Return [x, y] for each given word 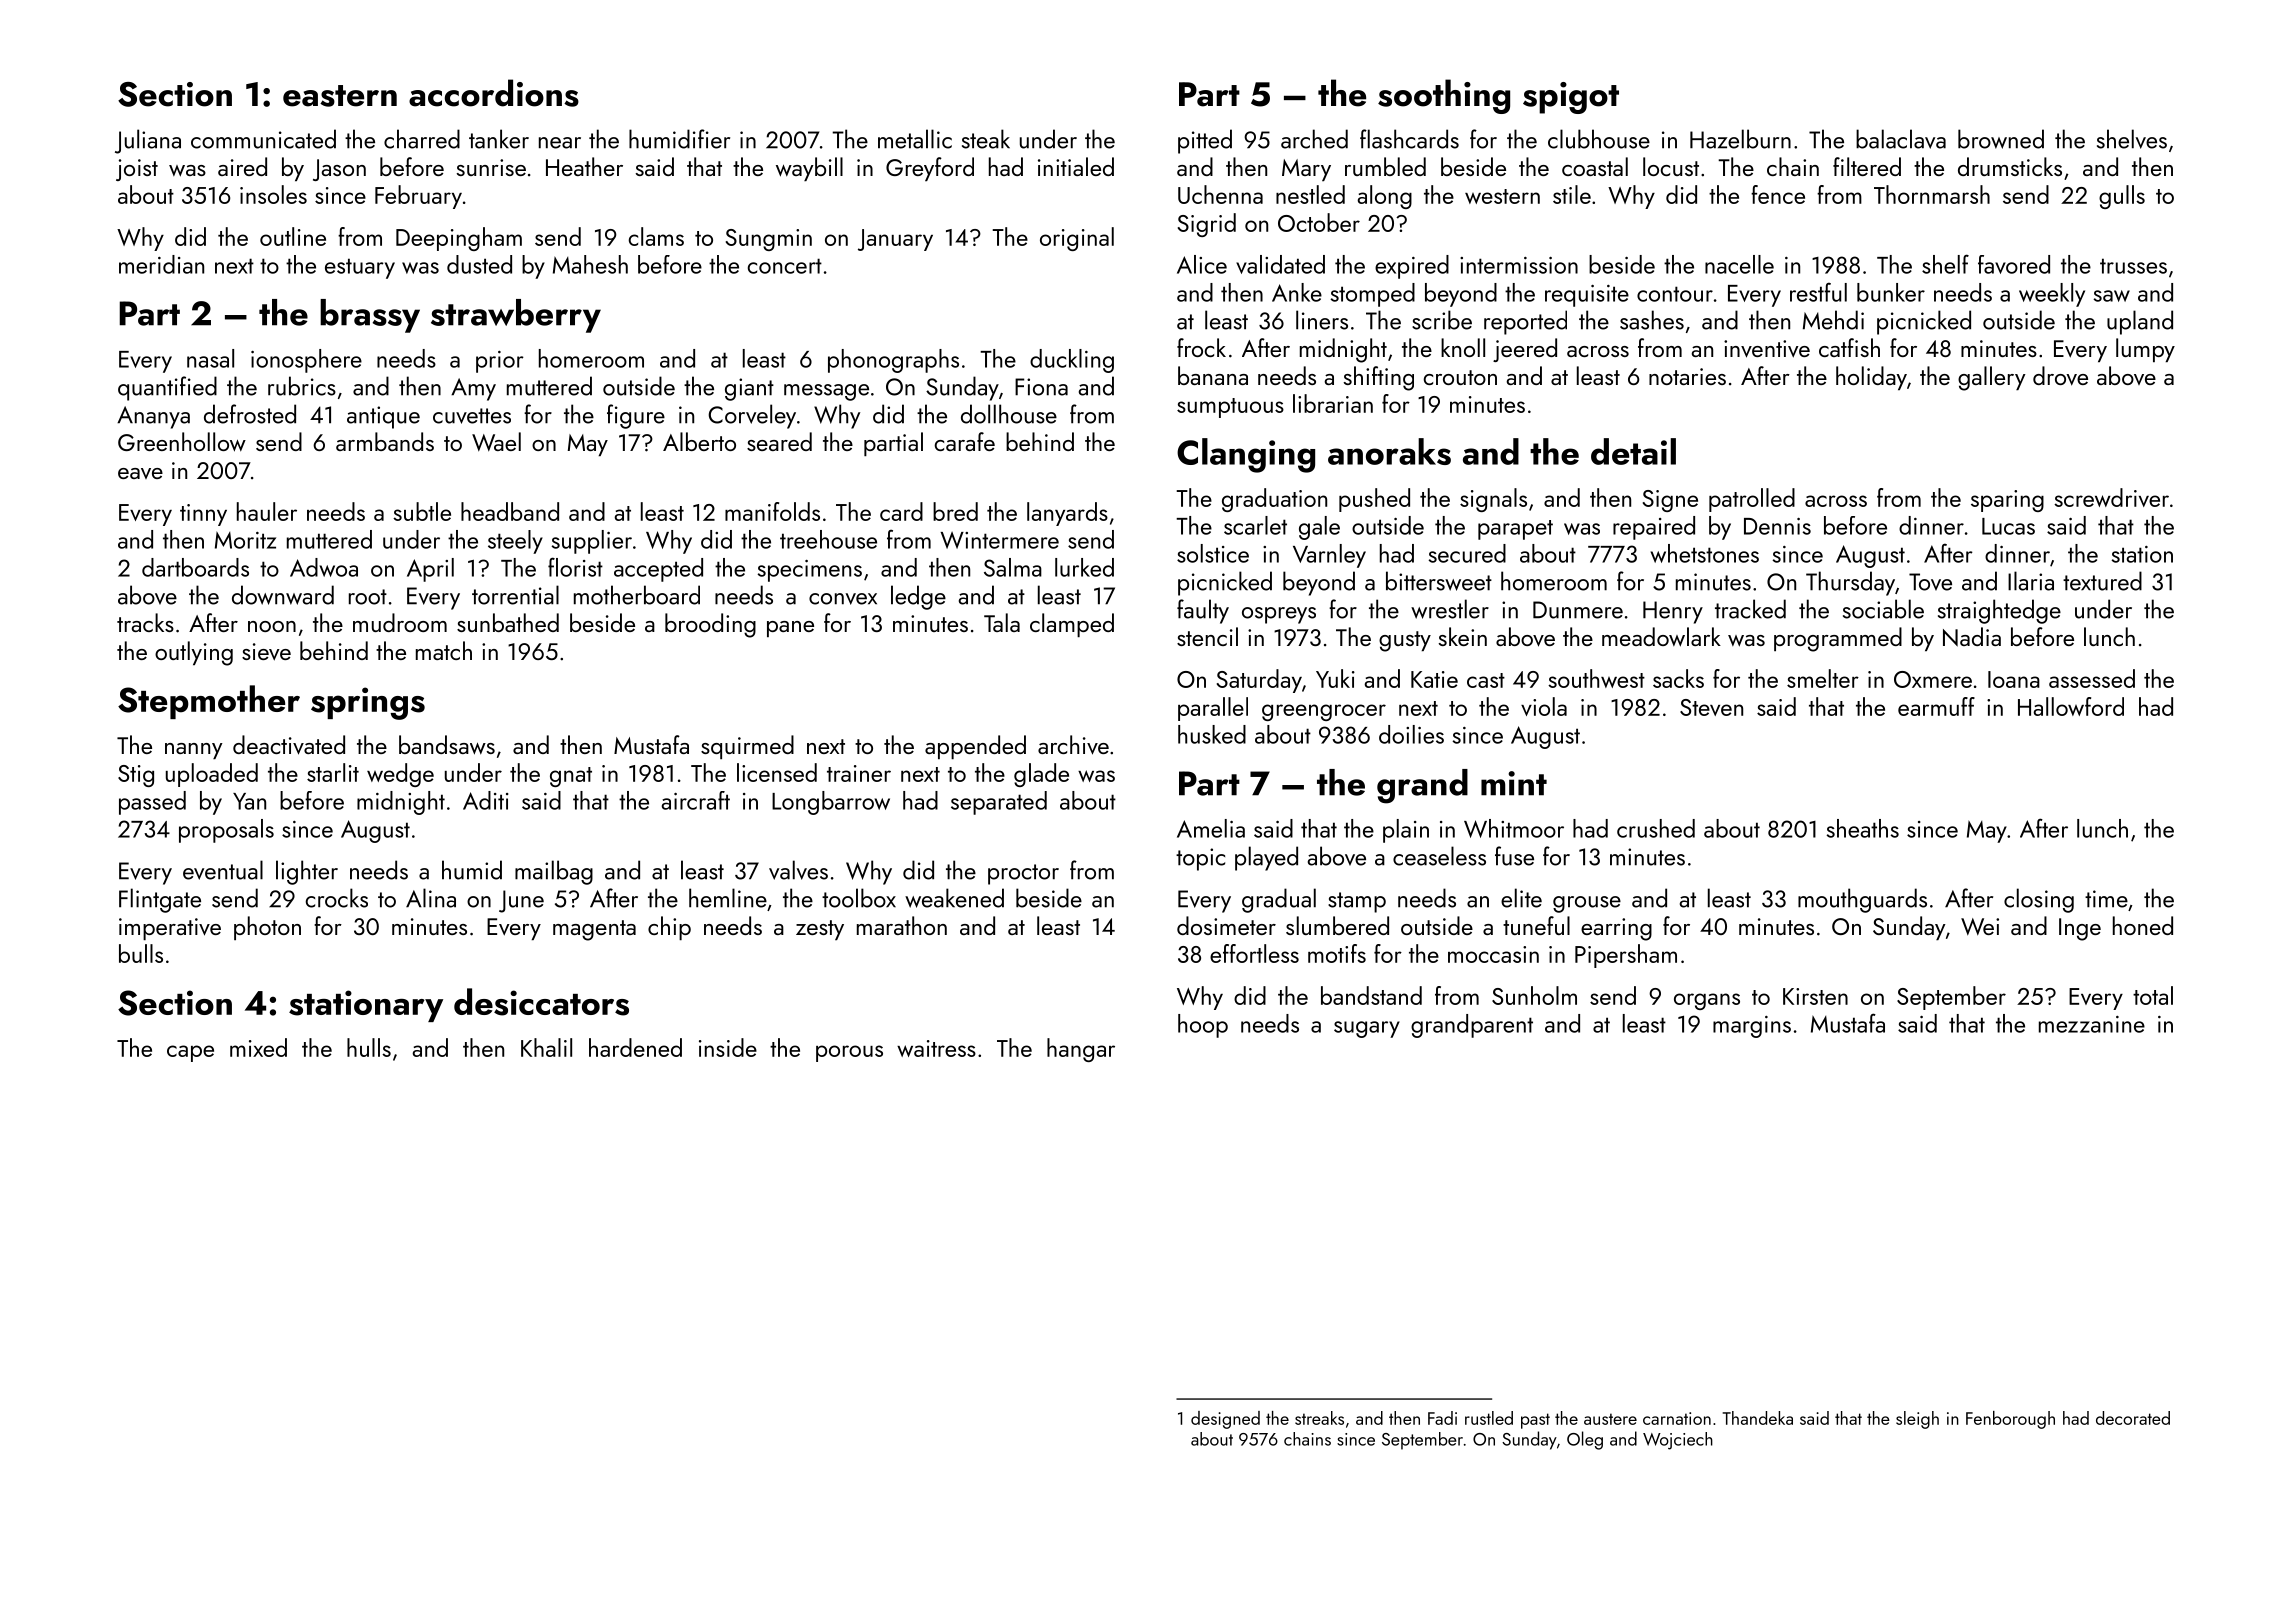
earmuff [1936, 706]
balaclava [1901, 139]
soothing [1444, 96]
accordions [494, 93]
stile [1572, 194]
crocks [337, 898]
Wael [496, 441]
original [1077, 239]
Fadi [1442, 1418]
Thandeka [1758, 1418]
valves [798, 870]
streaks [1319, 1418]
